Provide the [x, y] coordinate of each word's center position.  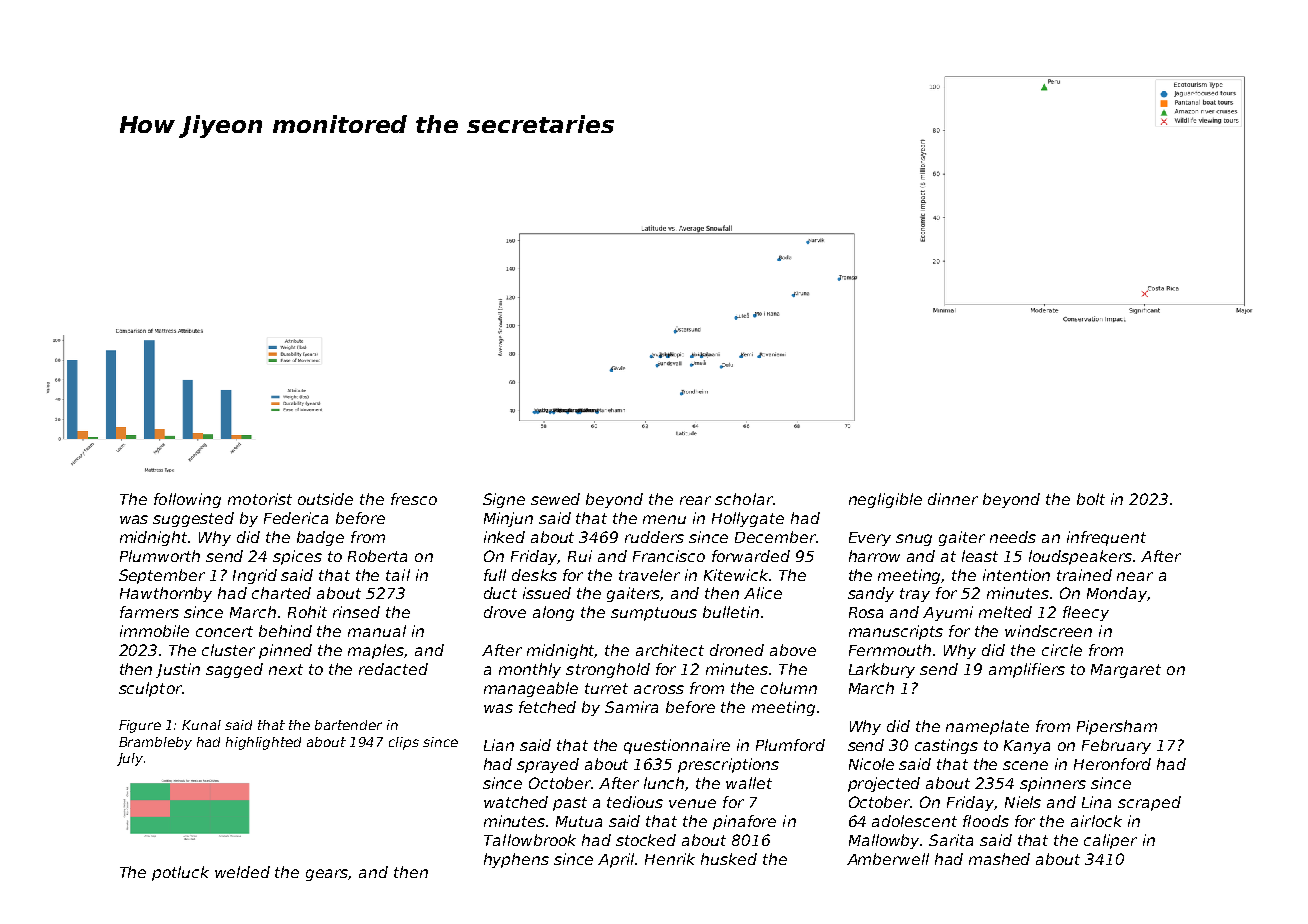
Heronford [1112, 764]
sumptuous [654, 614]
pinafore [744, 822]
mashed [999, 859]
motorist [260, 499]
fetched [547, 707]
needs [1013, 537]
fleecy [1086, 613]
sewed [555, 499]
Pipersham [1117, 727]
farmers [149, 612]
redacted [393, 669]
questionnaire [677, 746]
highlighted [263, 743]
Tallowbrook [530, 840]
